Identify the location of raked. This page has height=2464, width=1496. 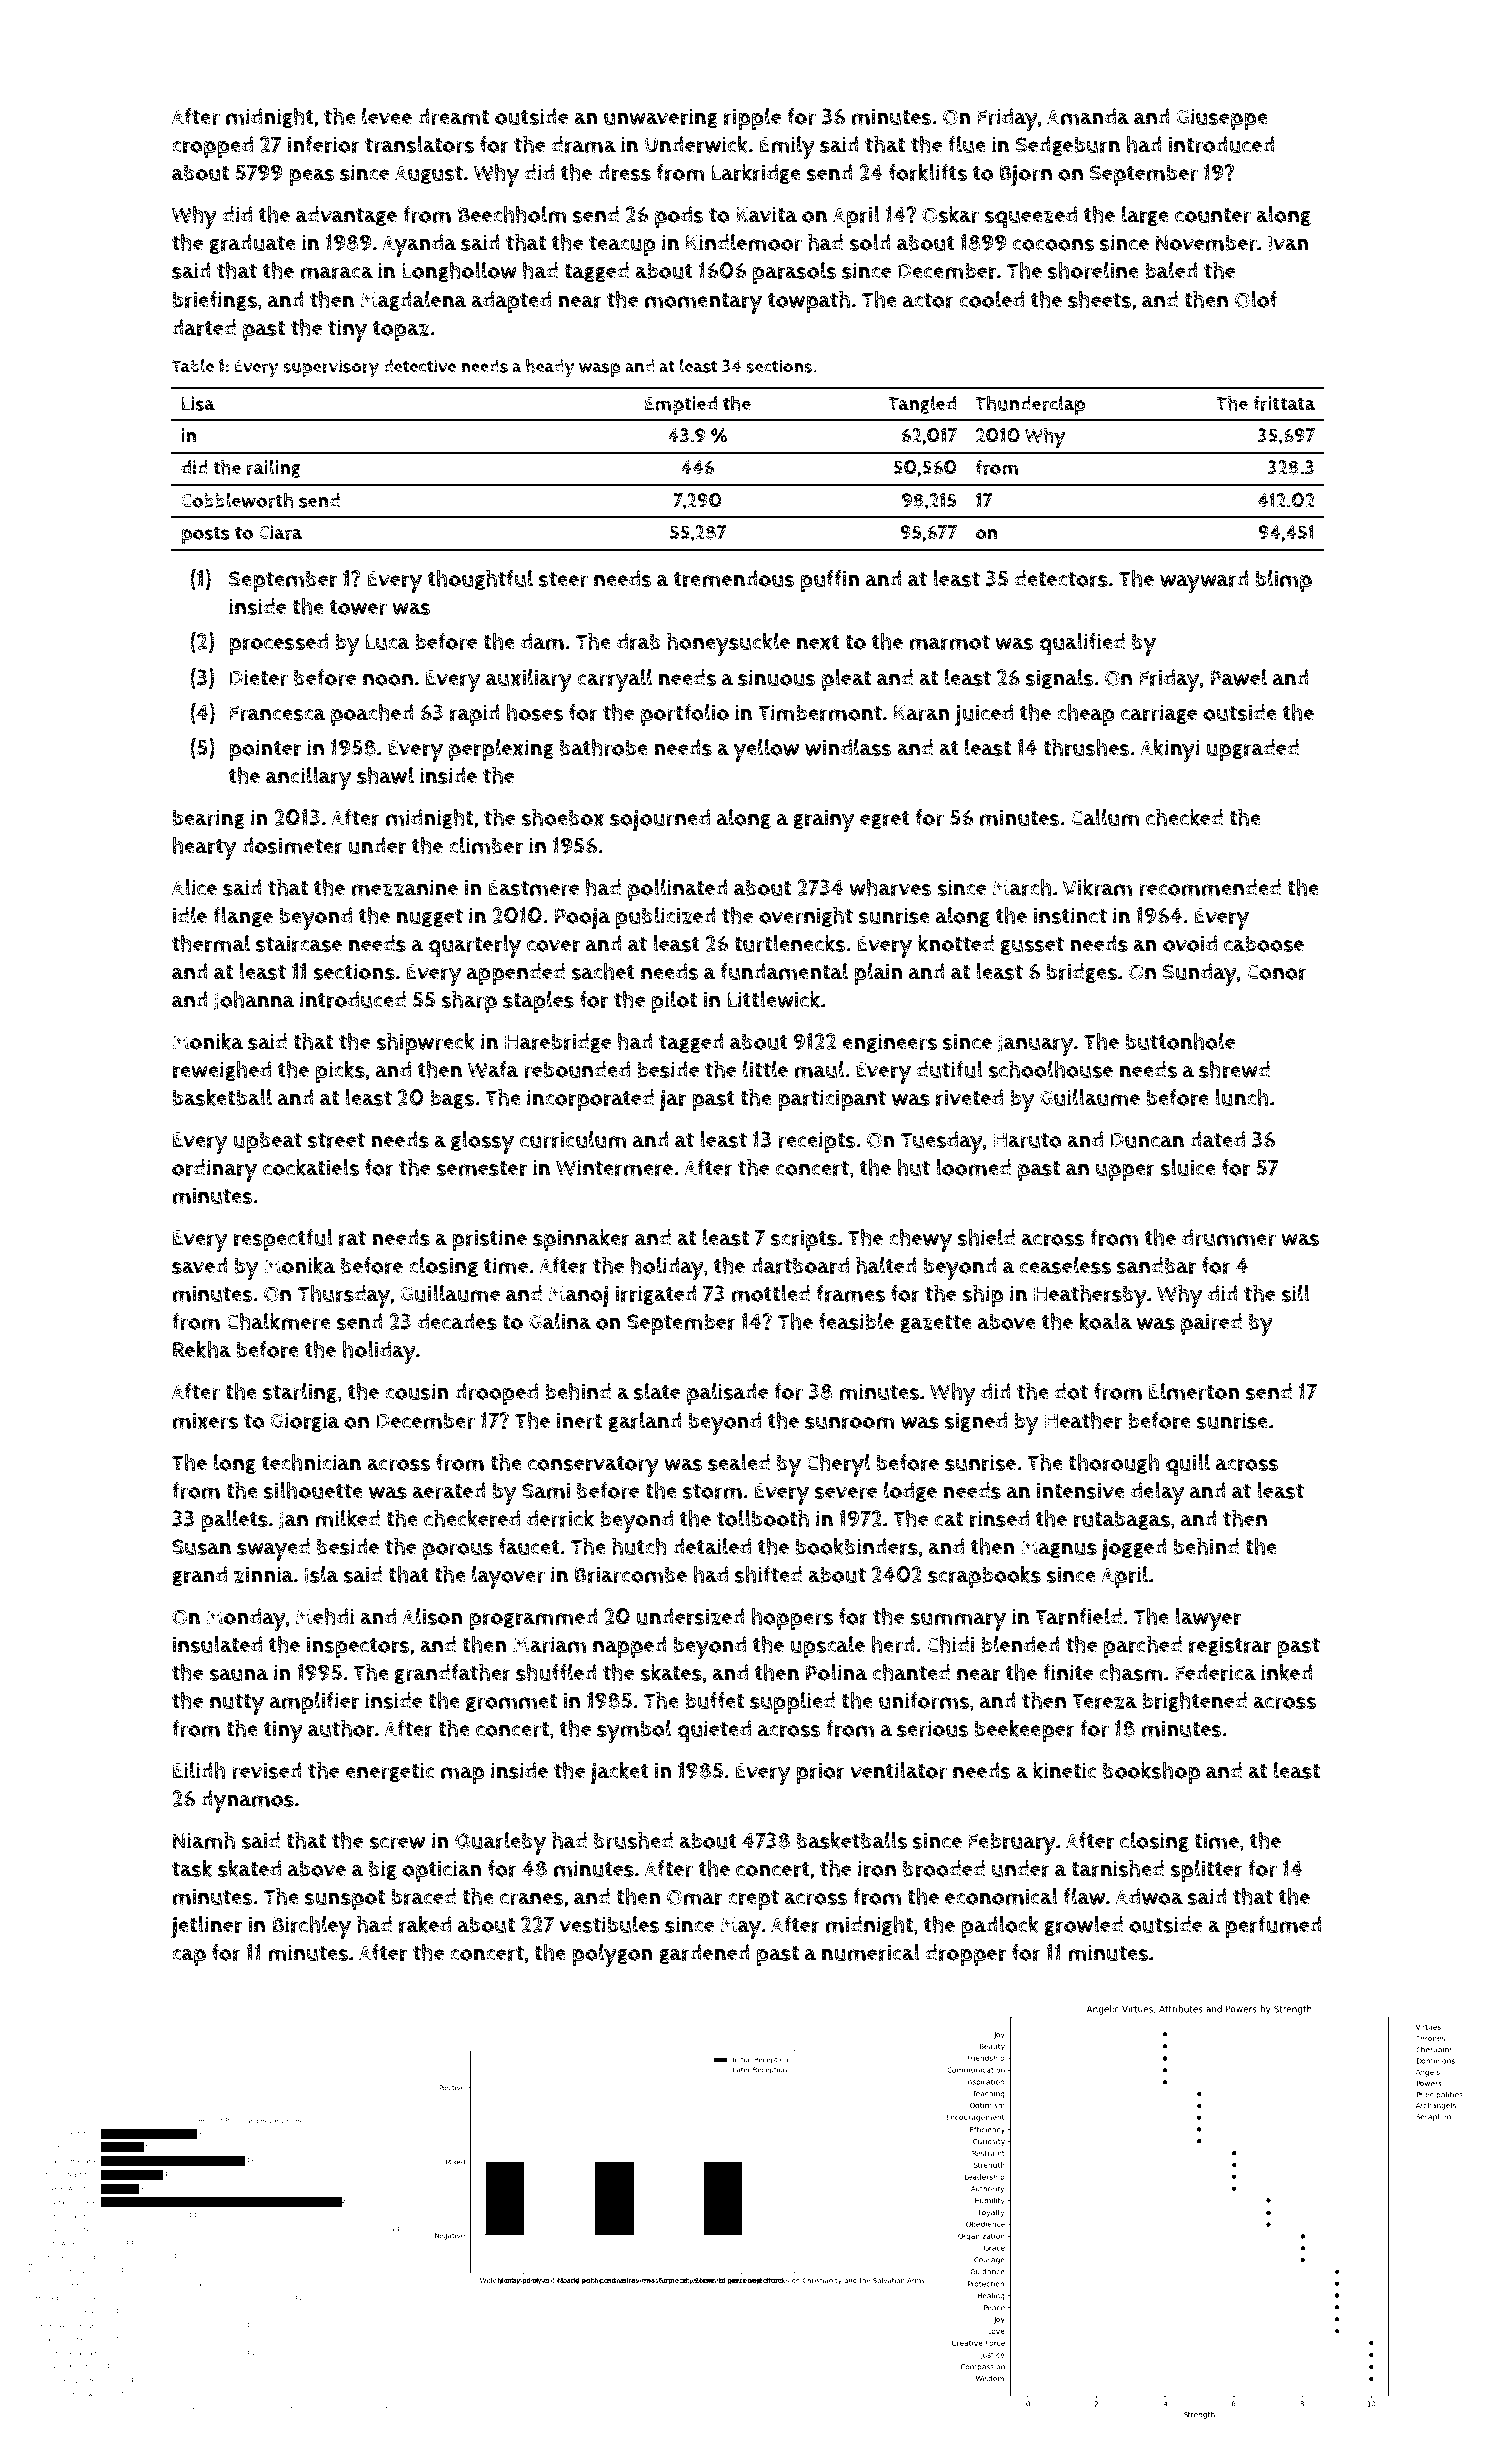
(425, 1924).
